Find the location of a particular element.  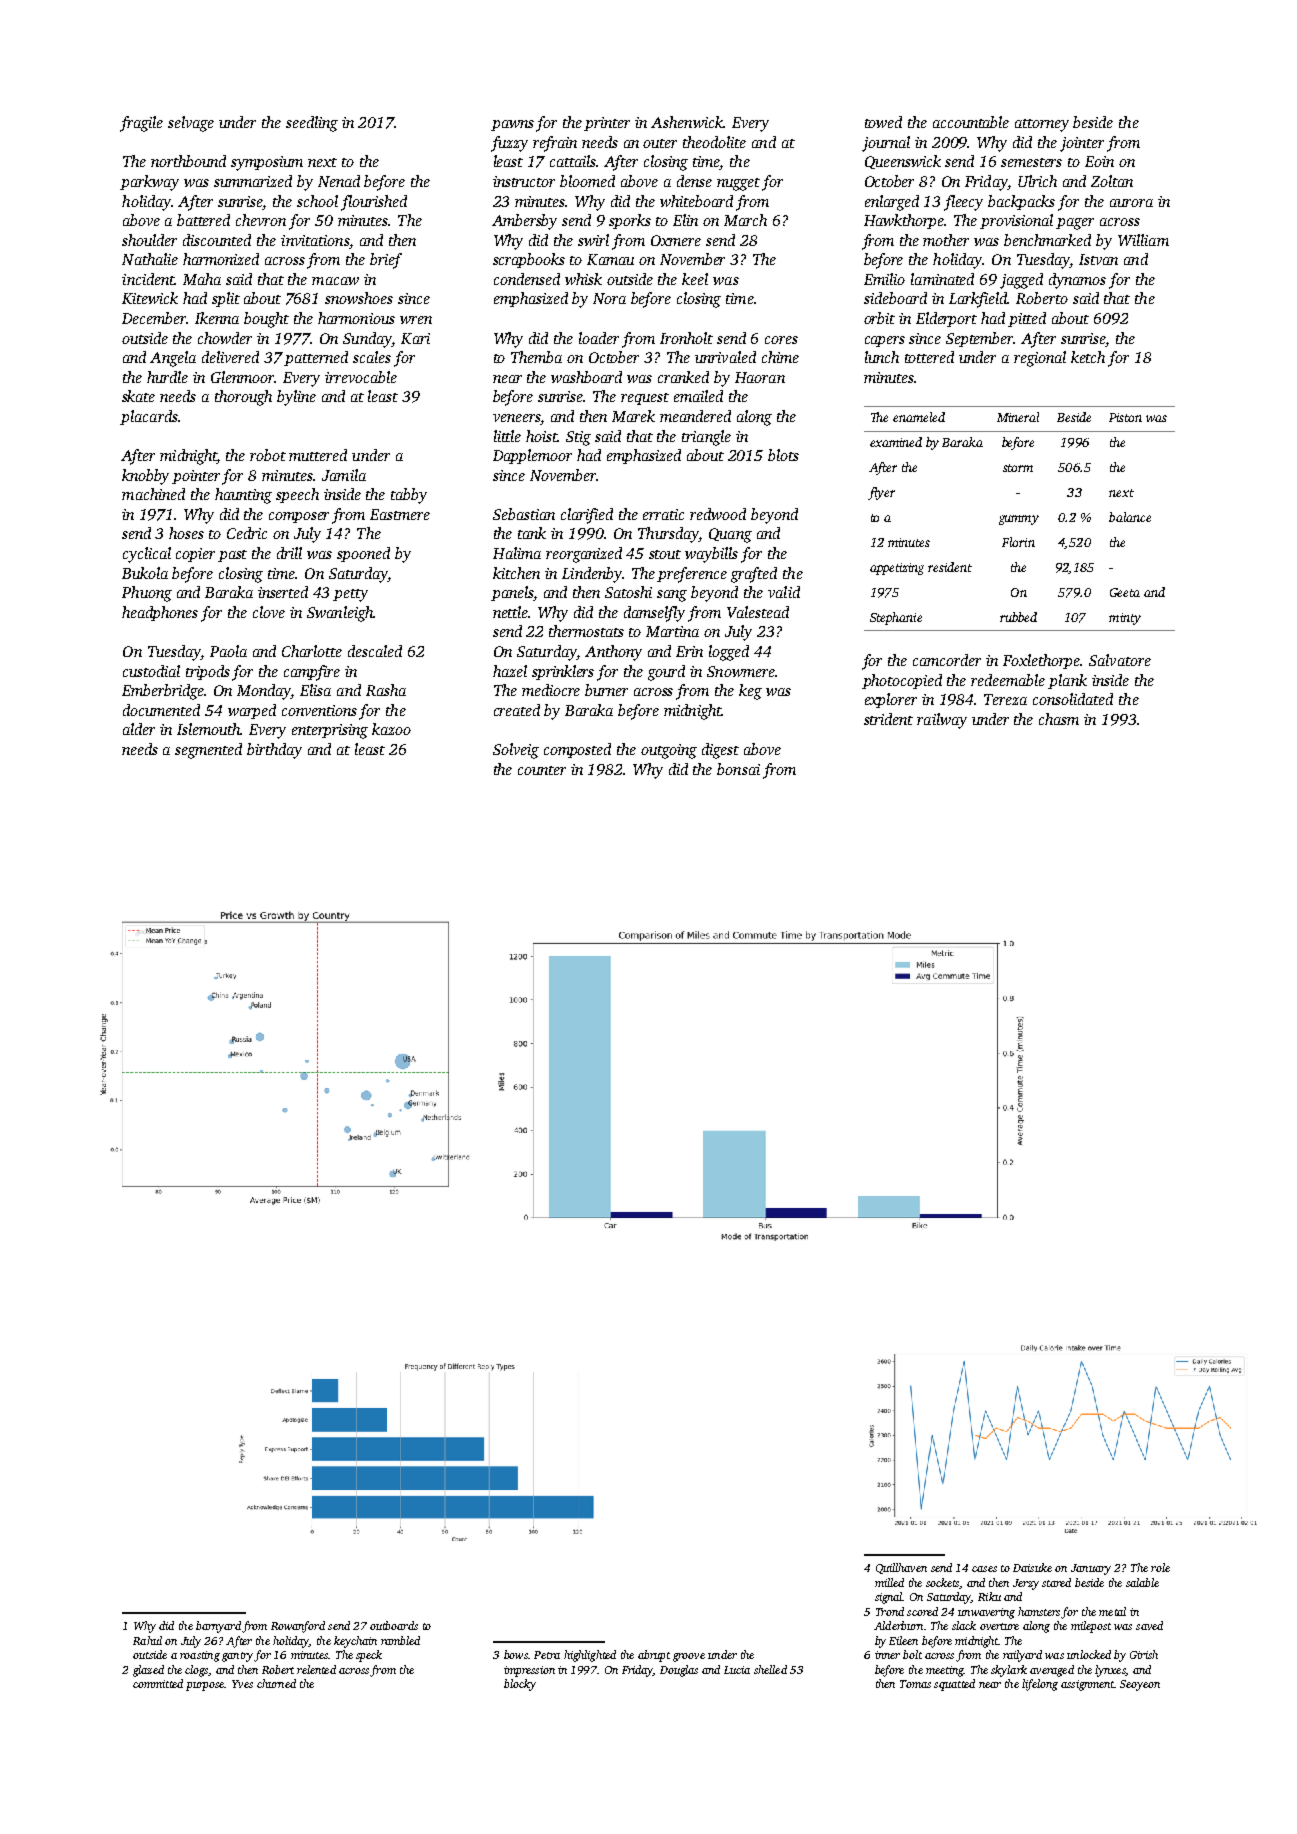

speck is located at coordinates (369, 1656).
